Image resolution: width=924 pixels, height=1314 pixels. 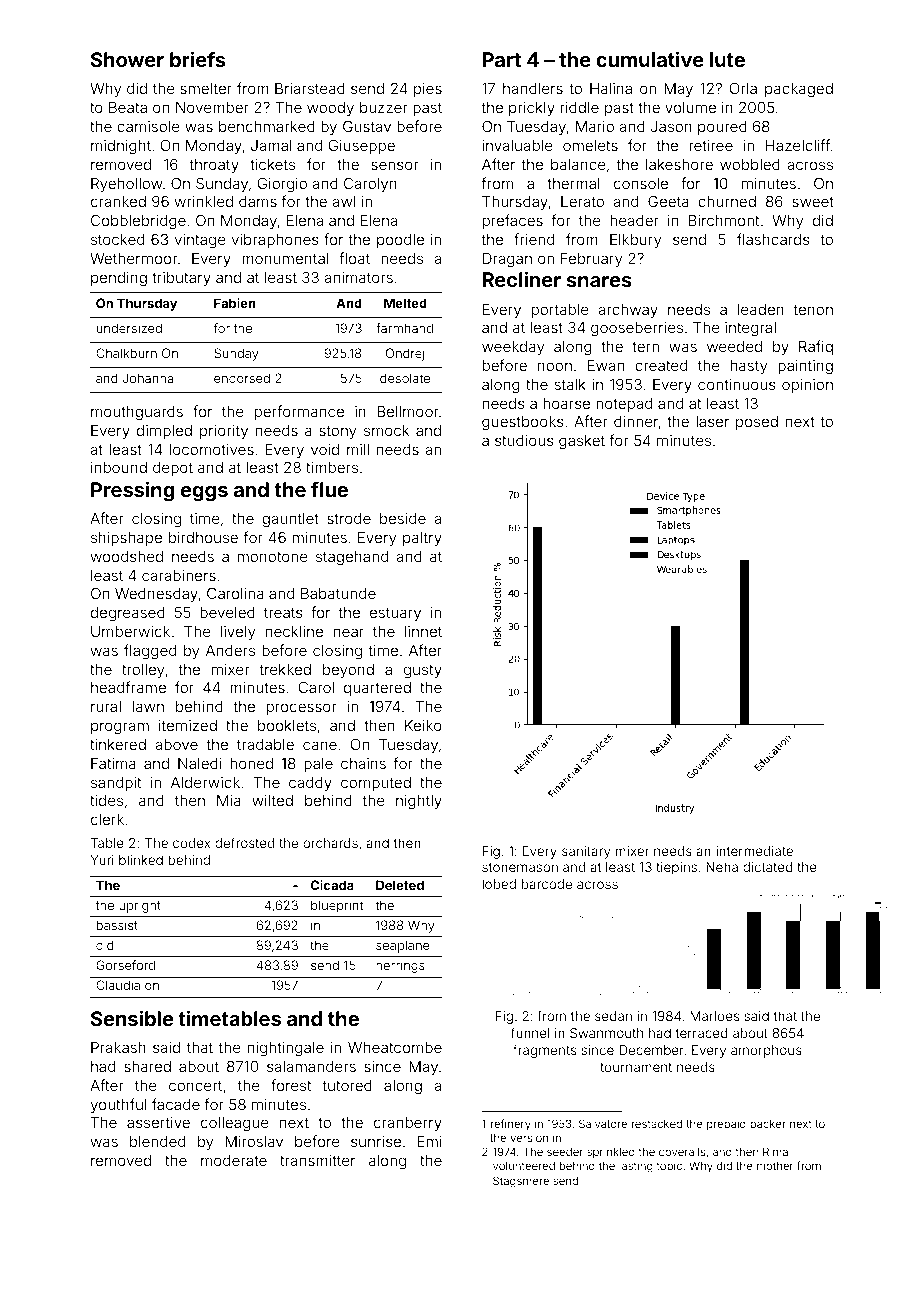 I want to click on Sensible, so click(x=132, y=1018).
